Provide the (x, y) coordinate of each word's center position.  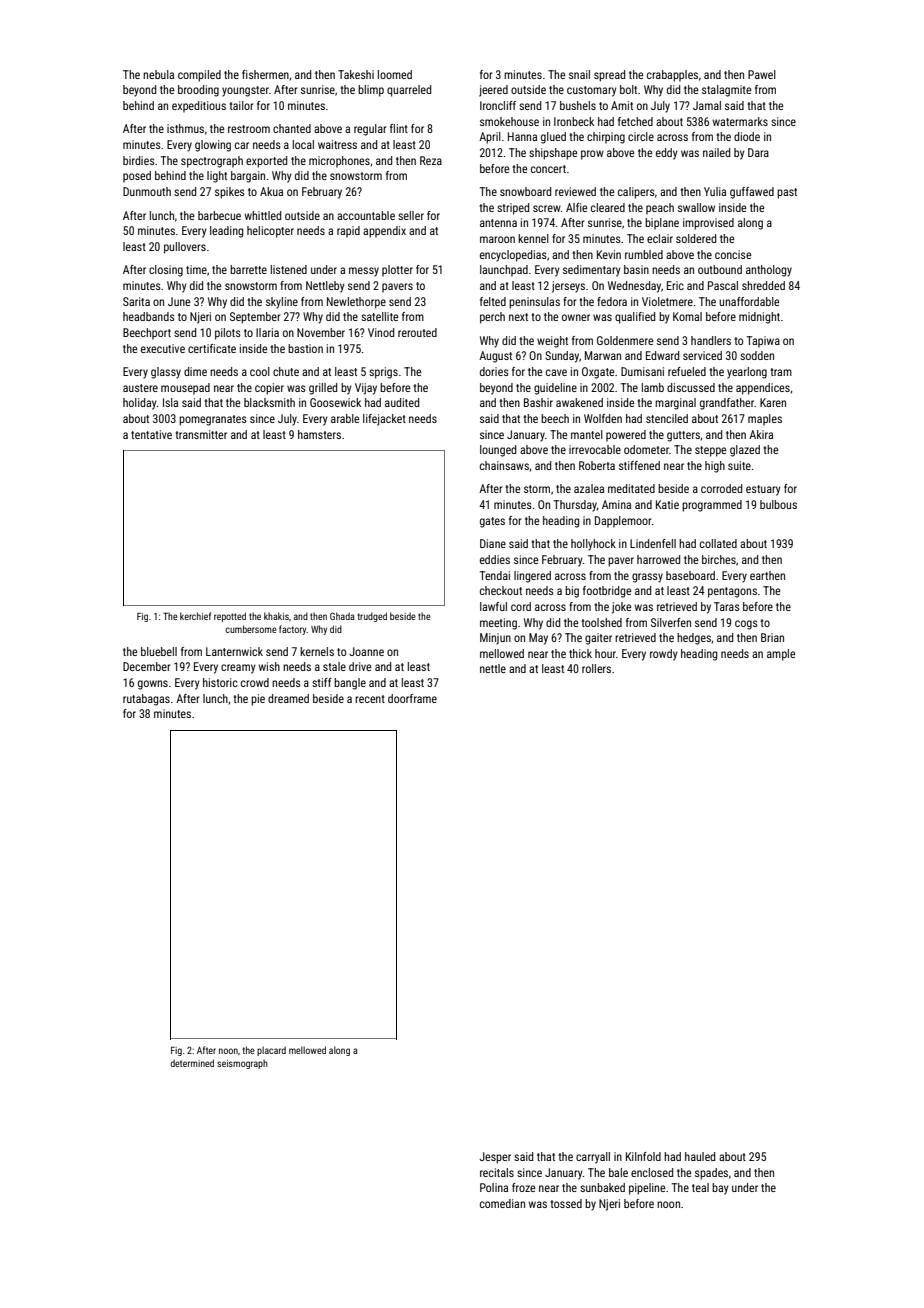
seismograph (242, 1064)
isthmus (185, 128)
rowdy (664, 655)
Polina (494, 1187)
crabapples (672, 76)
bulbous (778, 504)
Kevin (609, 254)
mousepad (185, 389)
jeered (493, 91)
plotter (397, 271)
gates (492, 522)
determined (192, 1063)
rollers (596, 668)
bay (720, 1189)
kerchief (195, 616)
